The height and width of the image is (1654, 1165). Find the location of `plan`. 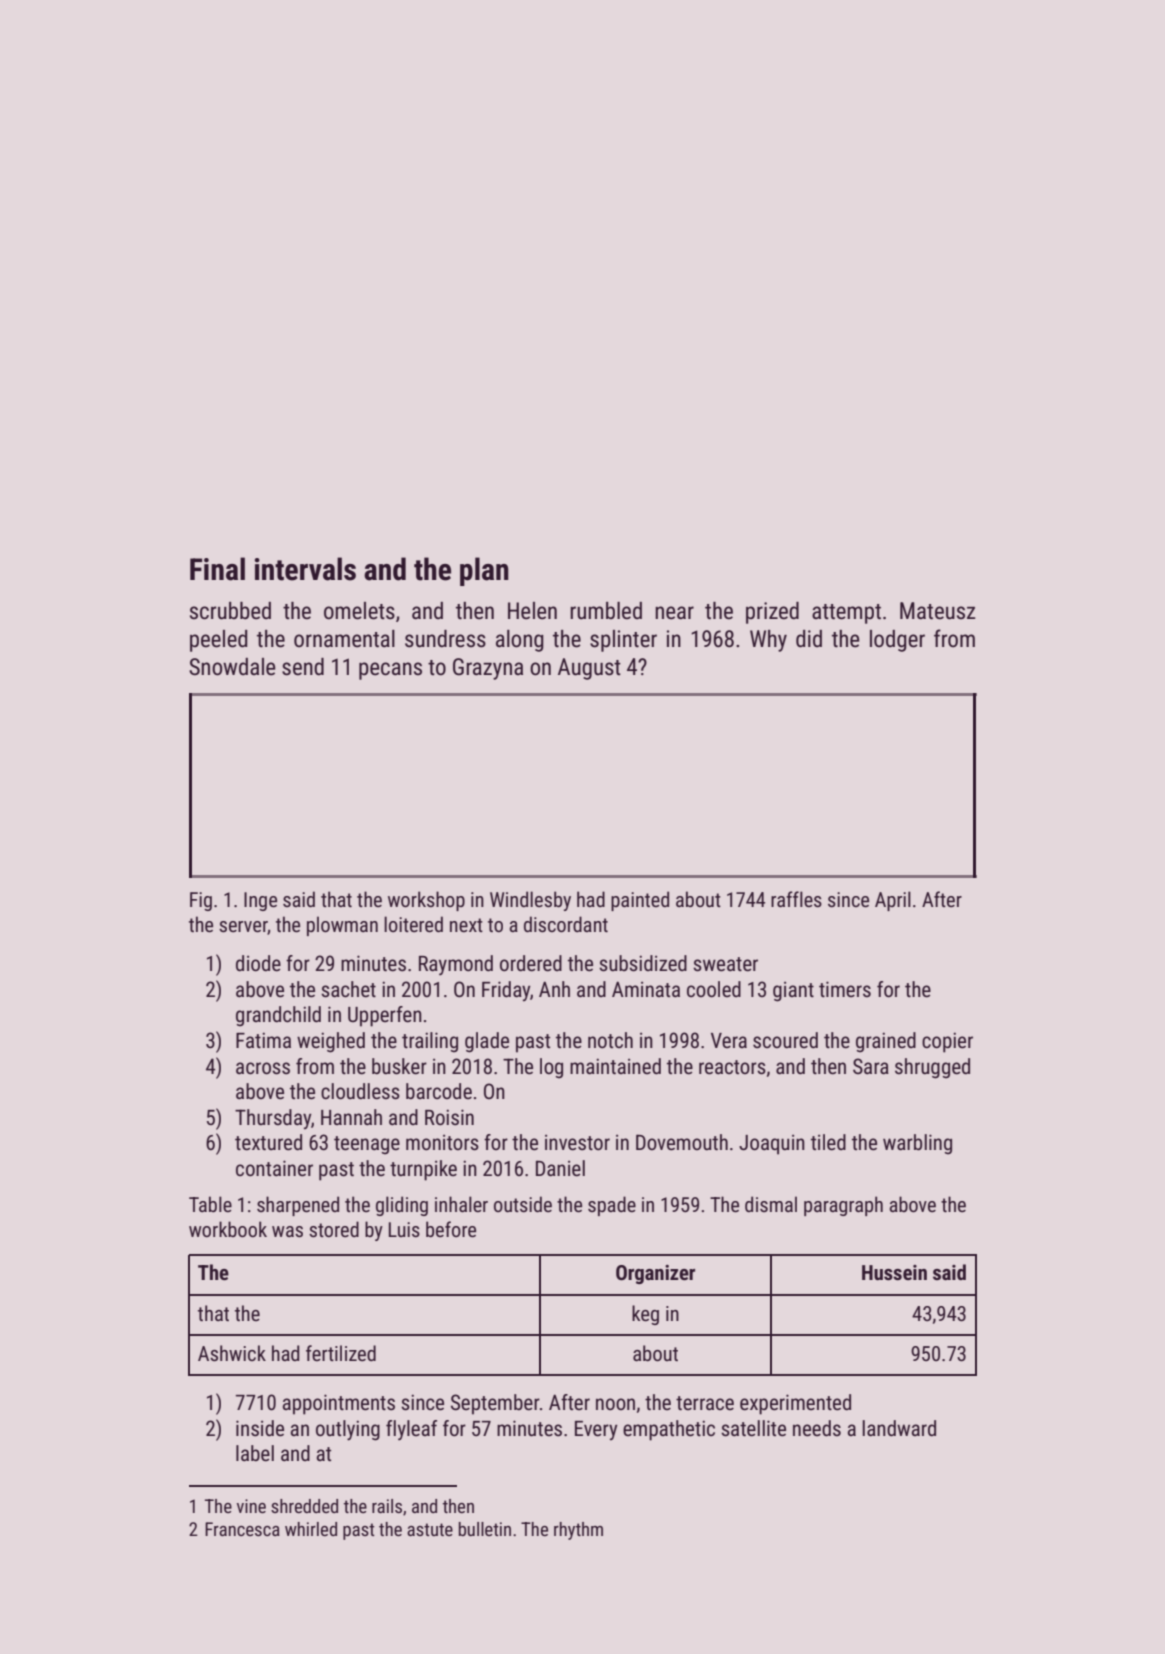

plan is located at coordinates (484, 571).
